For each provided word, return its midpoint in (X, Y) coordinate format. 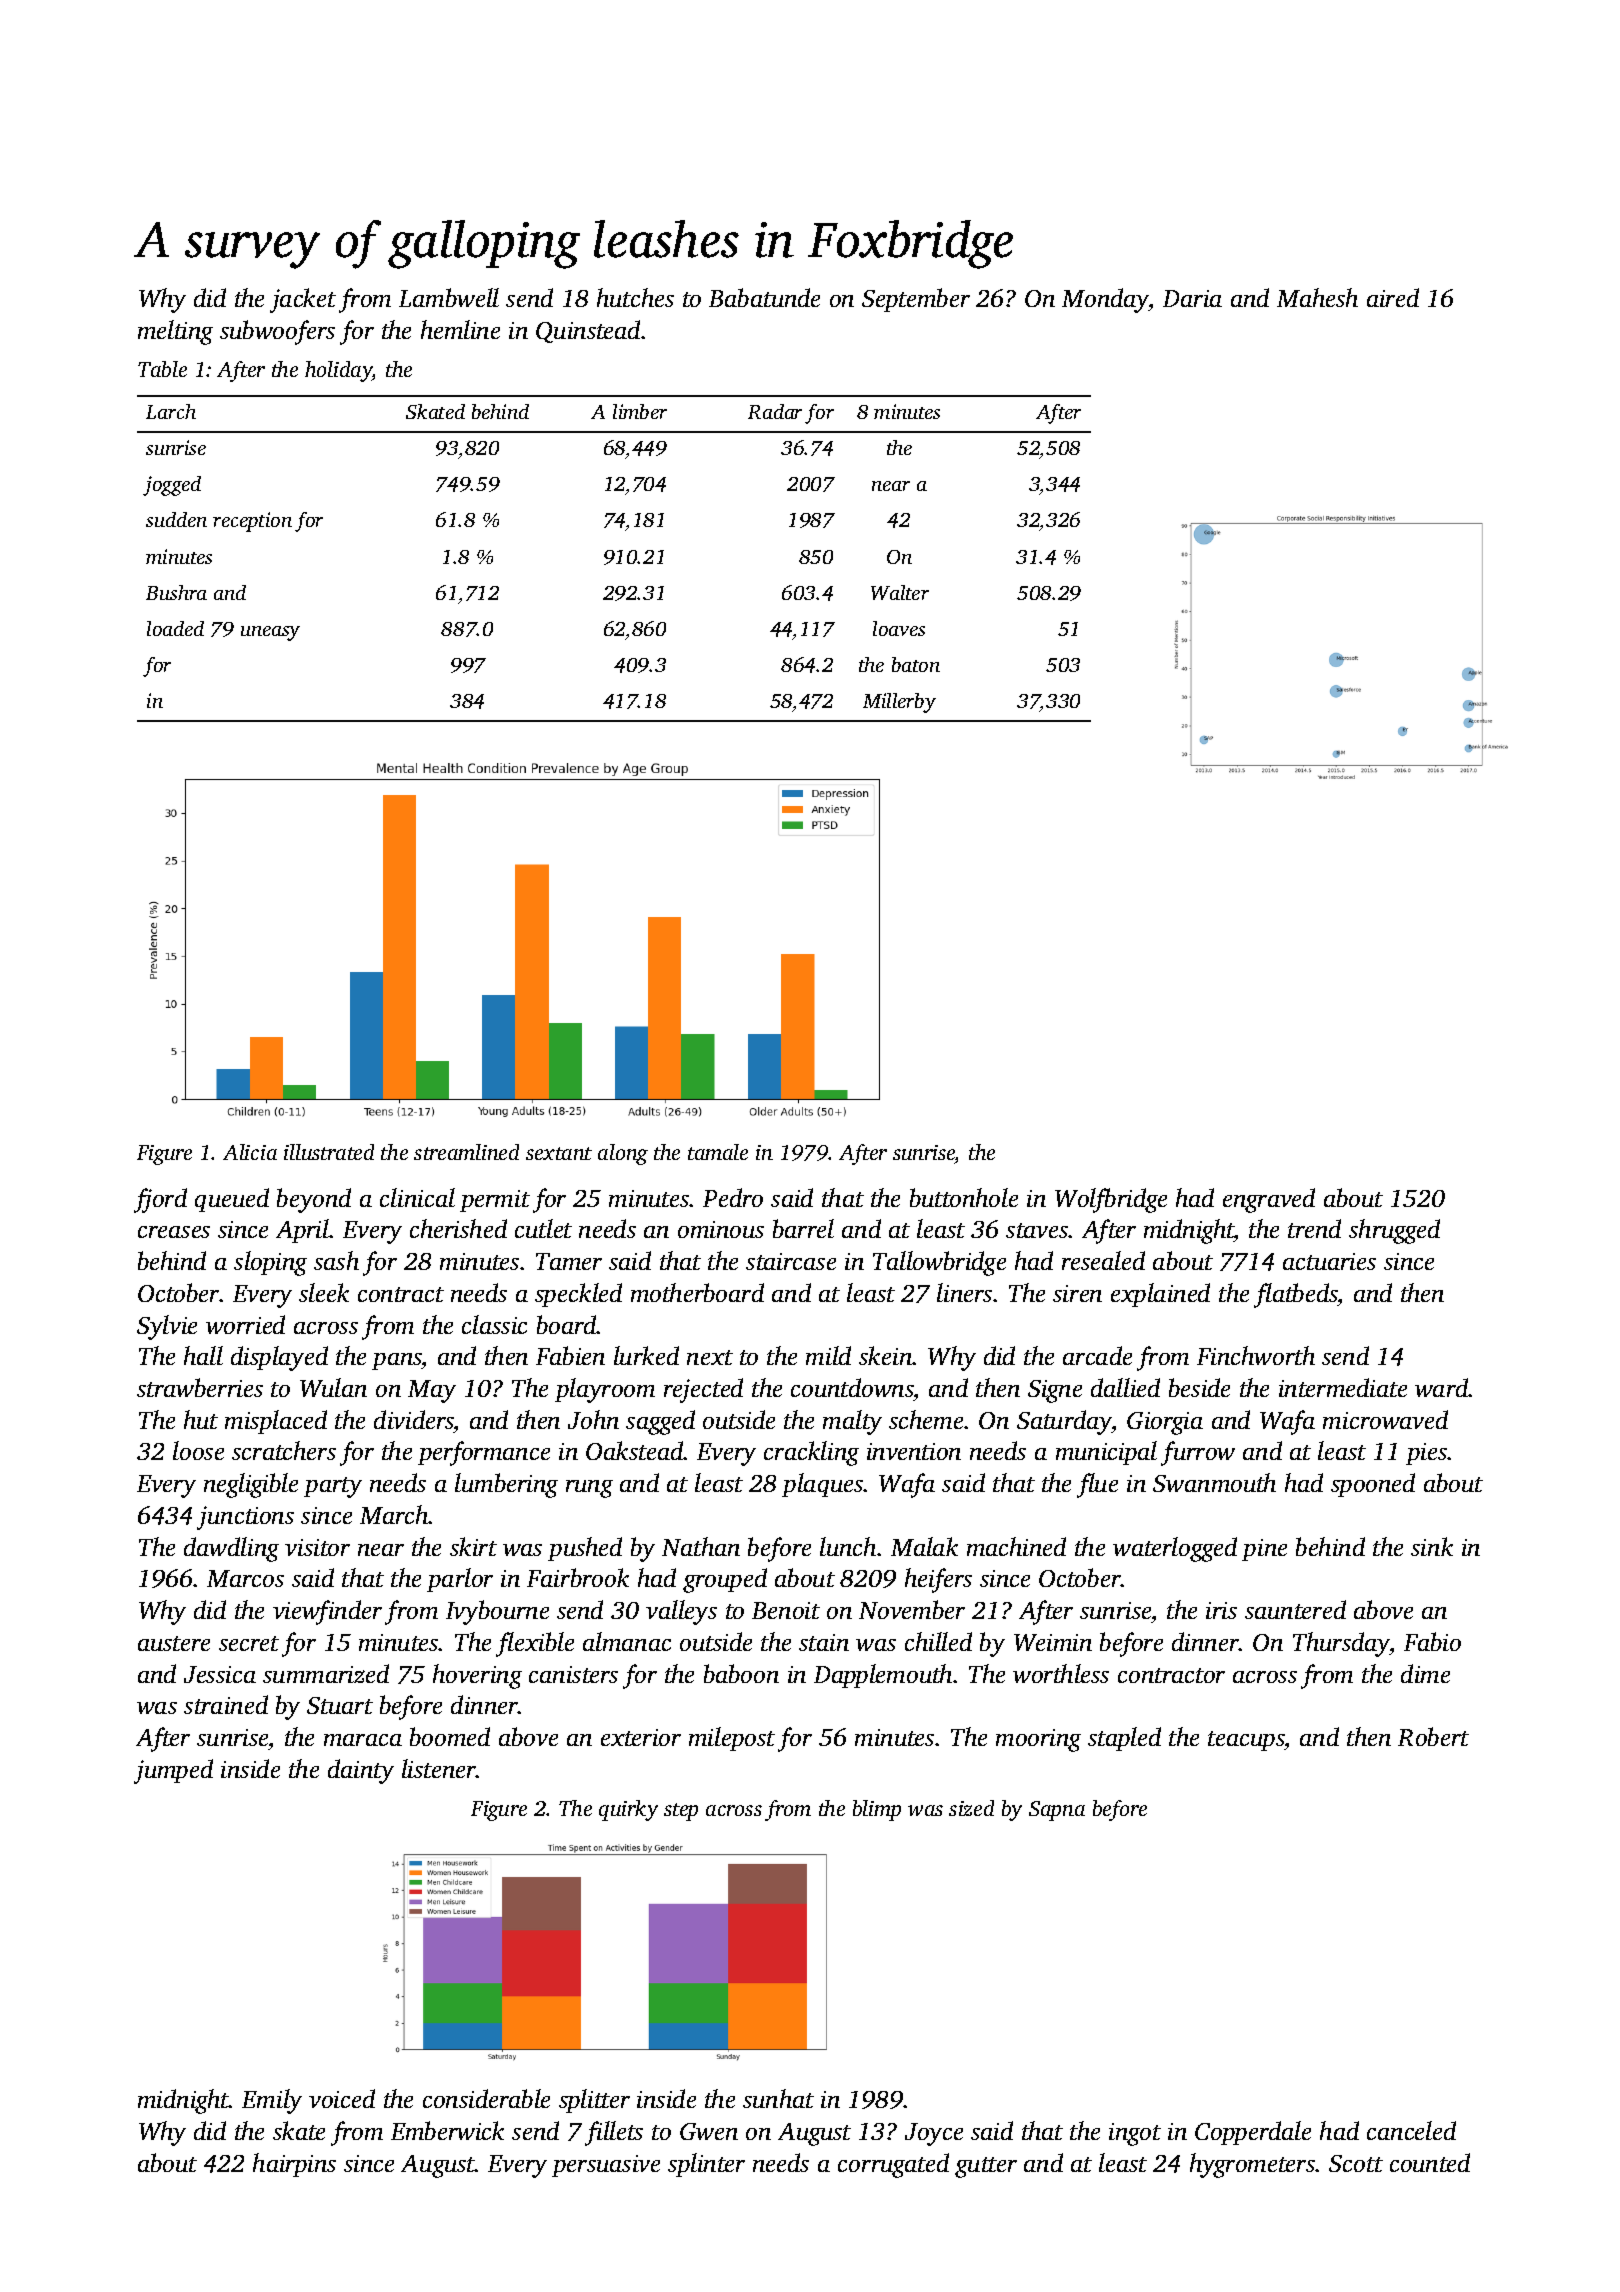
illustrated (329, 1152)
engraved (1269, 1200)
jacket (303, 300)
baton (916, 664)
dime (1425, 1673)
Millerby (899, 703)
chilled (938, 1641)
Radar (775, 411)
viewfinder (327, 1612)
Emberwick (447, 2130)
